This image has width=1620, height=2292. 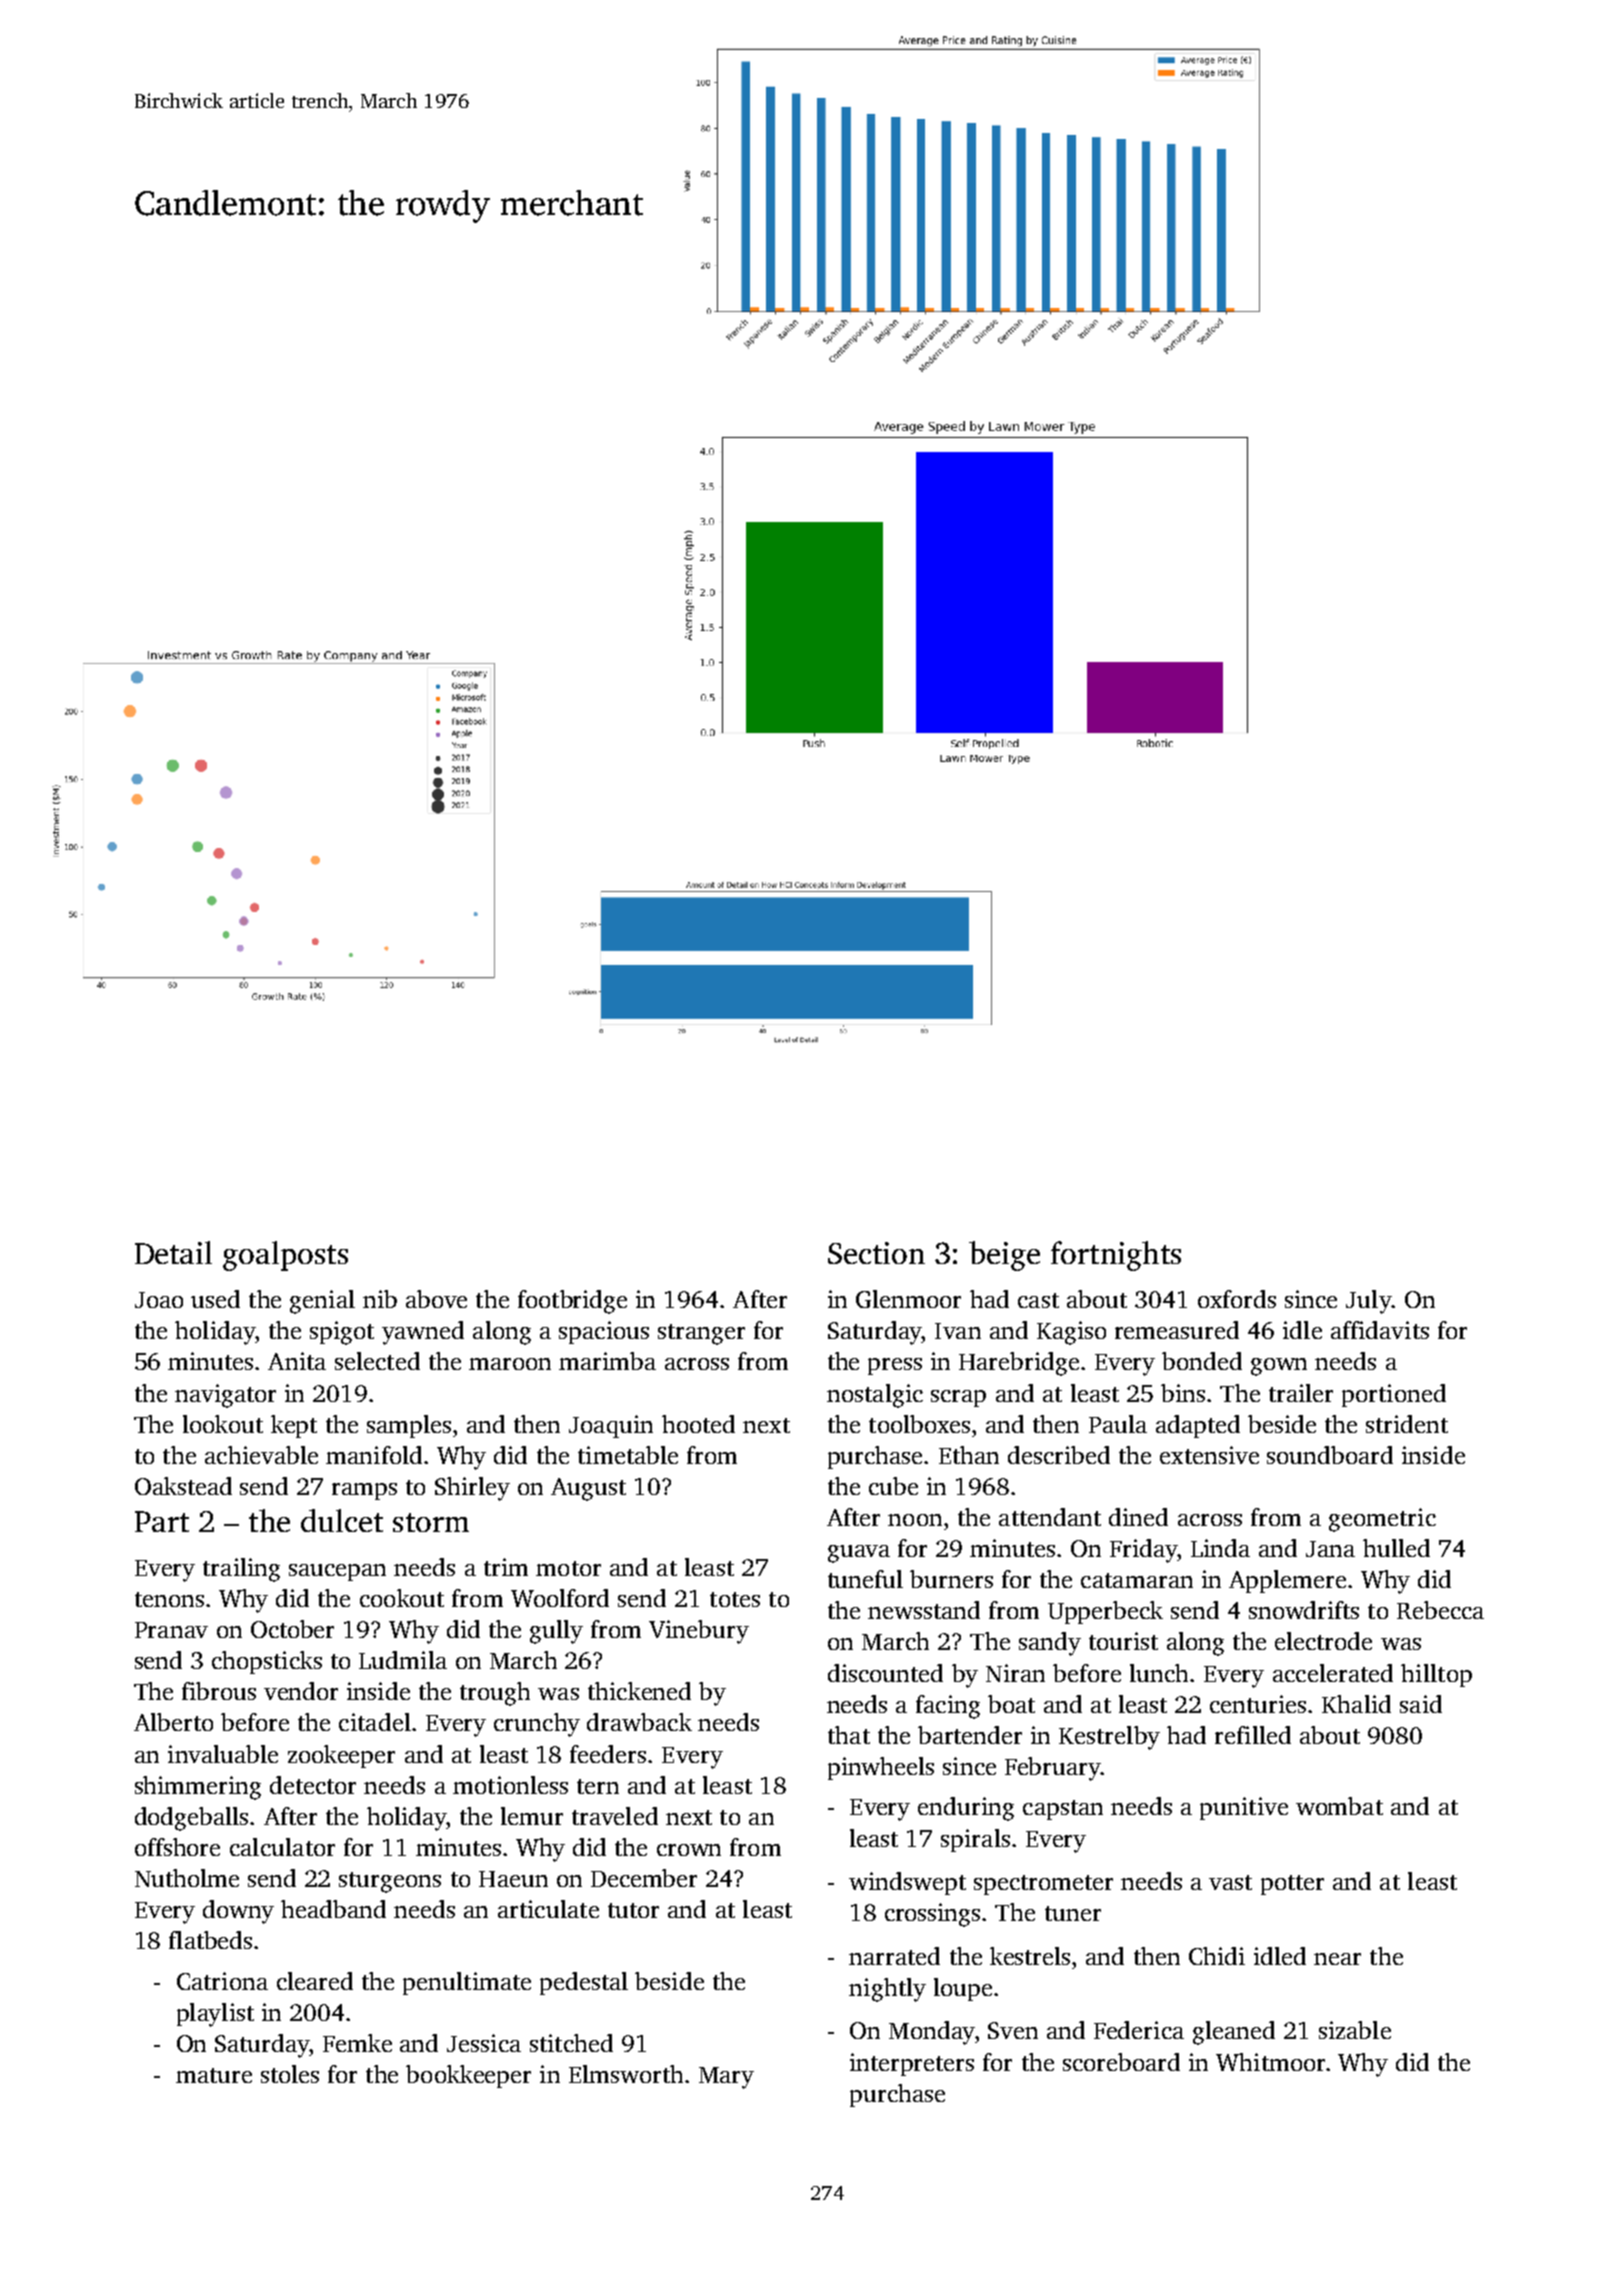 What do you see at coordinates (285, 1256) in the image?
I see `goalposts` at bounding box center [285, 1256].
